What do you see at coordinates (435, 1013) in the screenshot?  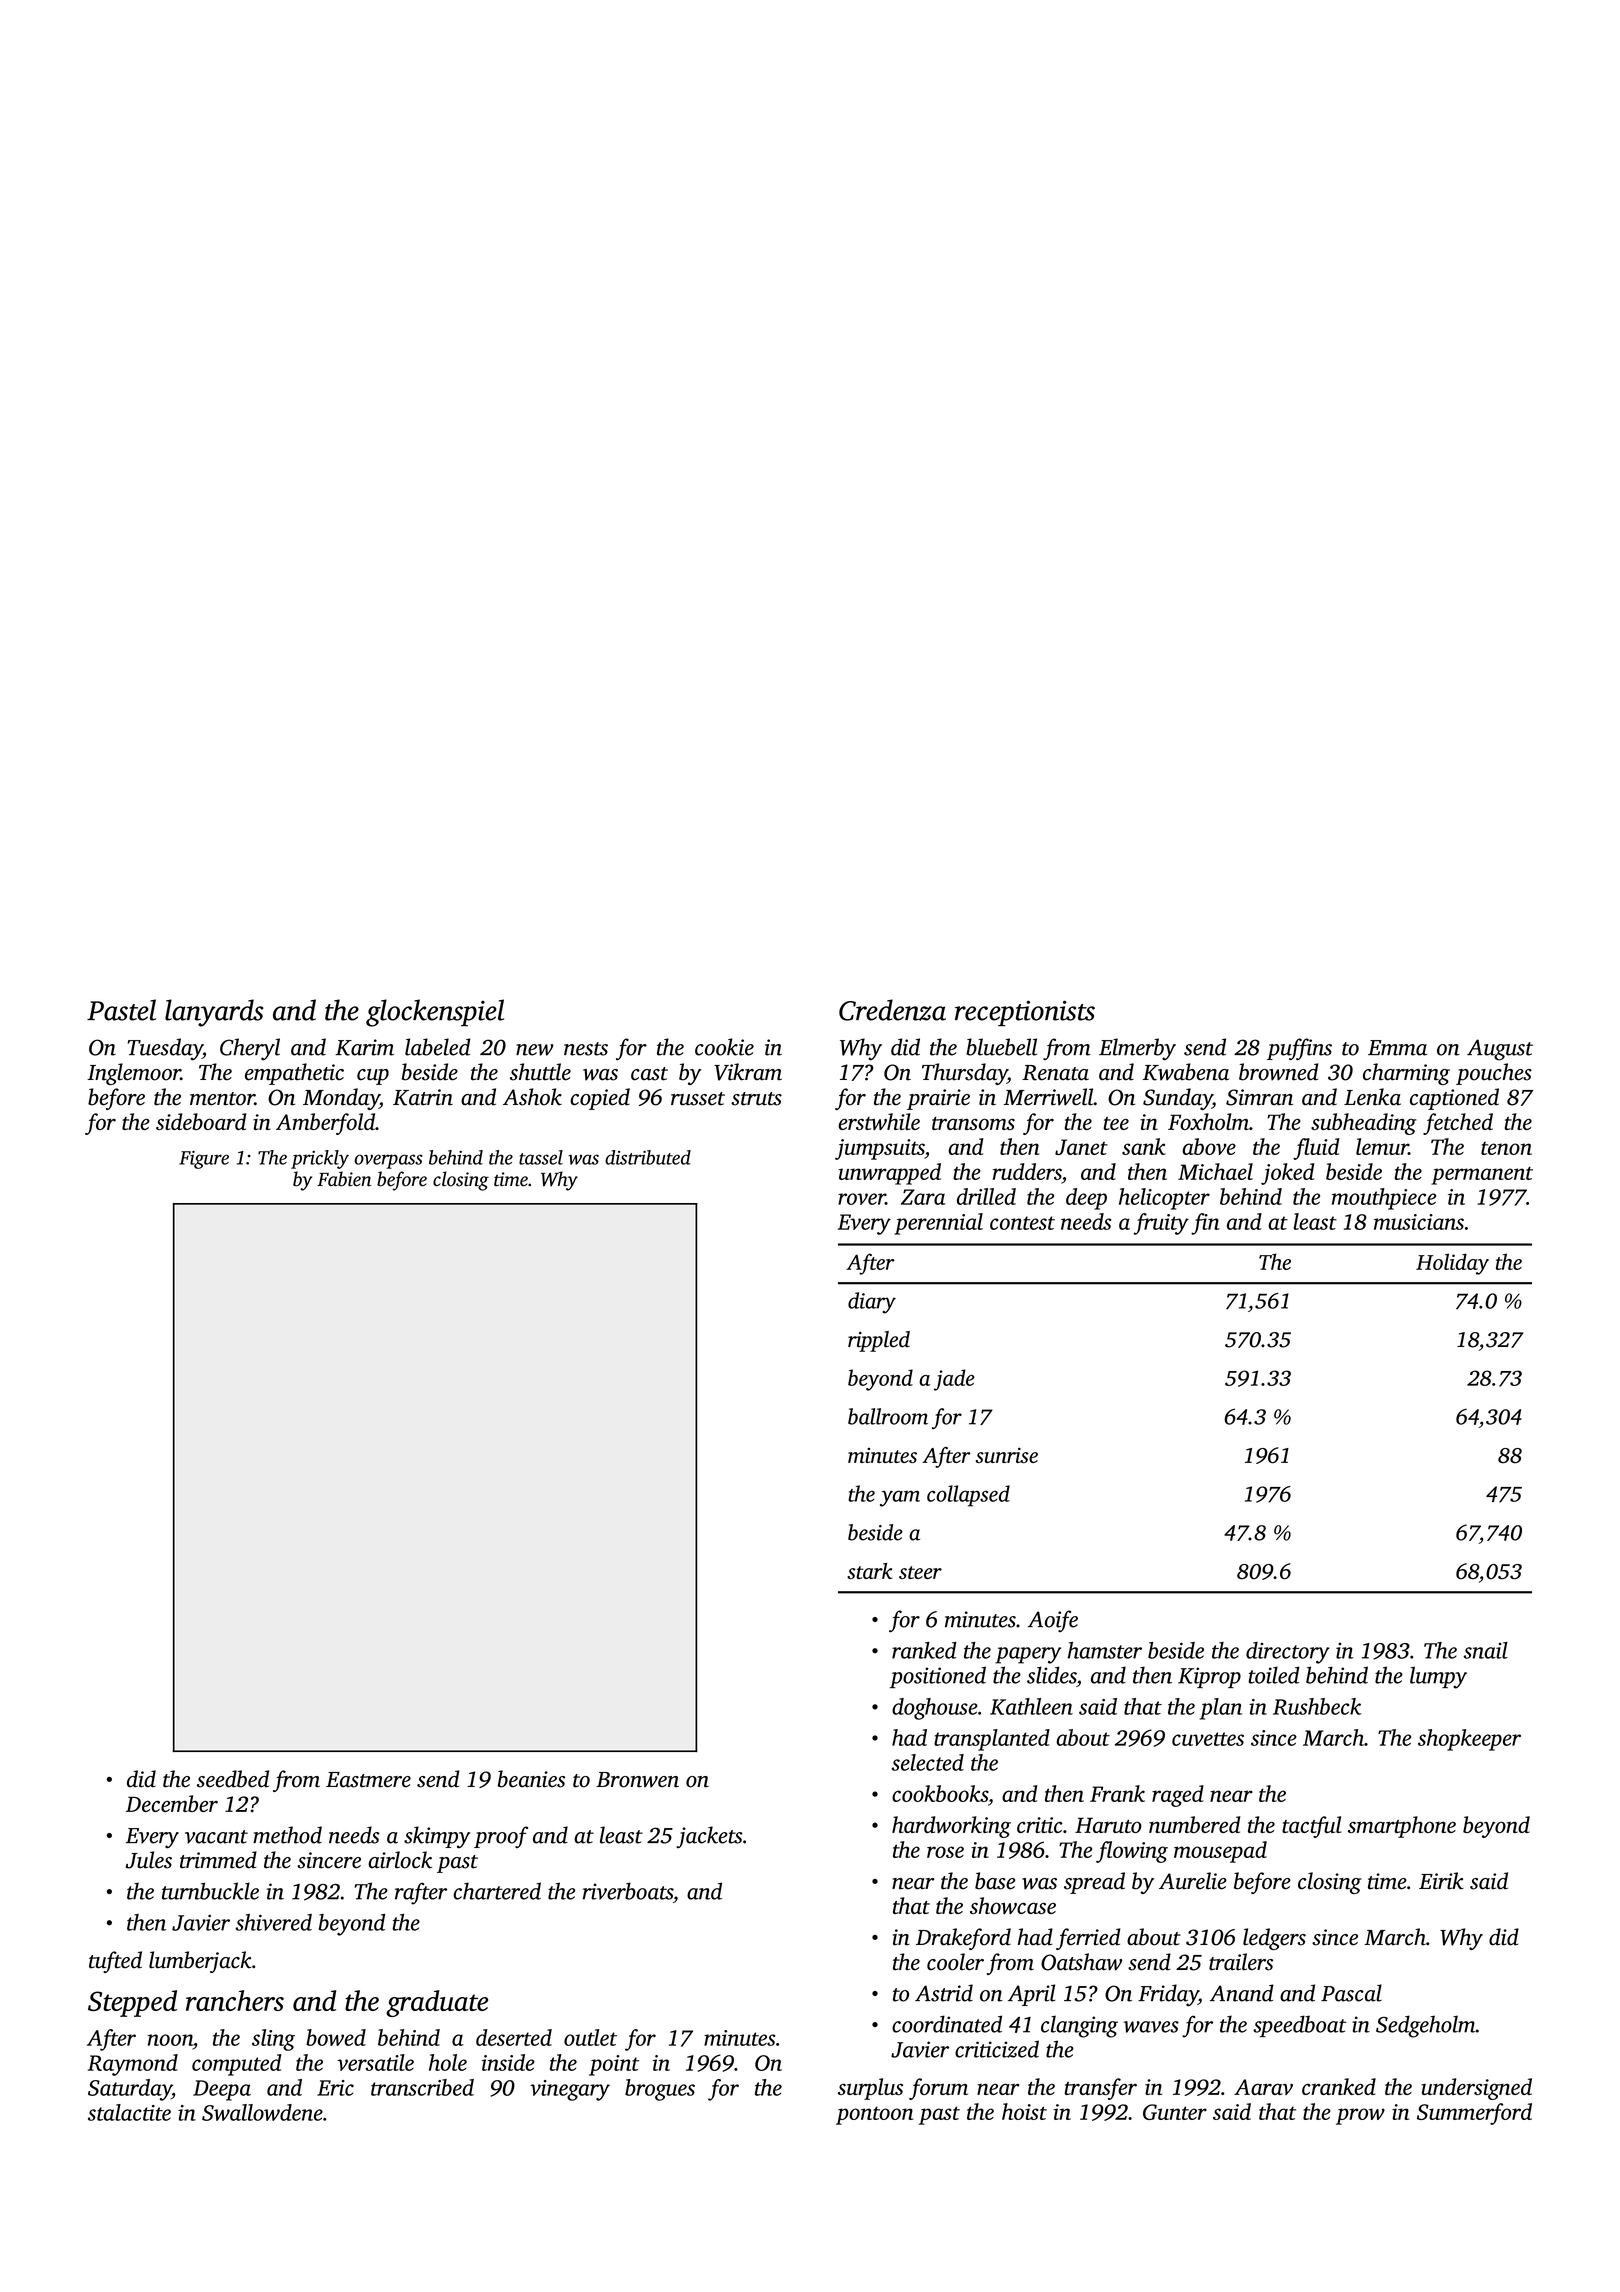 I see `glockenspiel` at bounding box center [435, 1013].
